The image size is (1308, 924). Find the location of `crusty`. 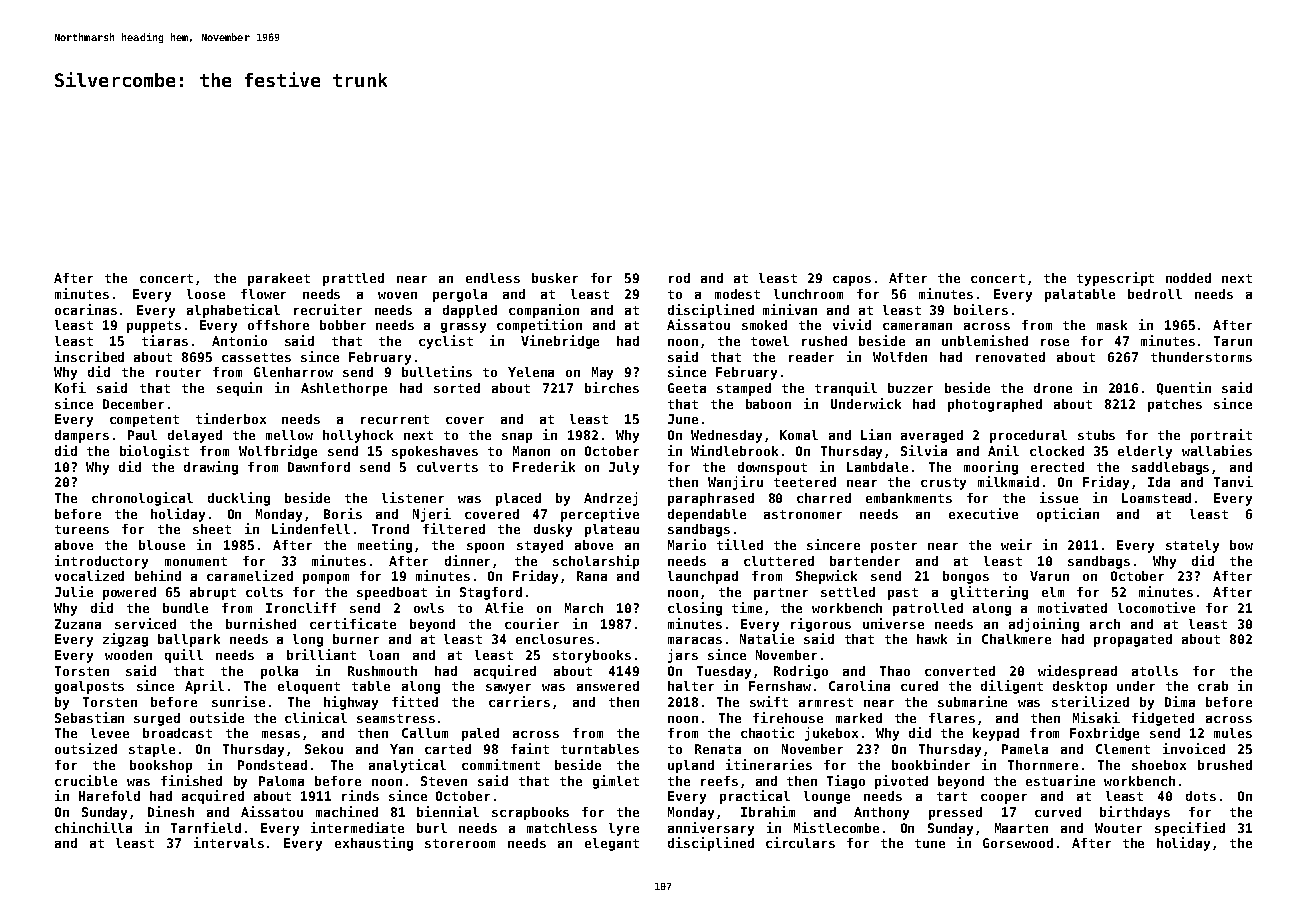

crusty is located at coordinates (943, 484).
